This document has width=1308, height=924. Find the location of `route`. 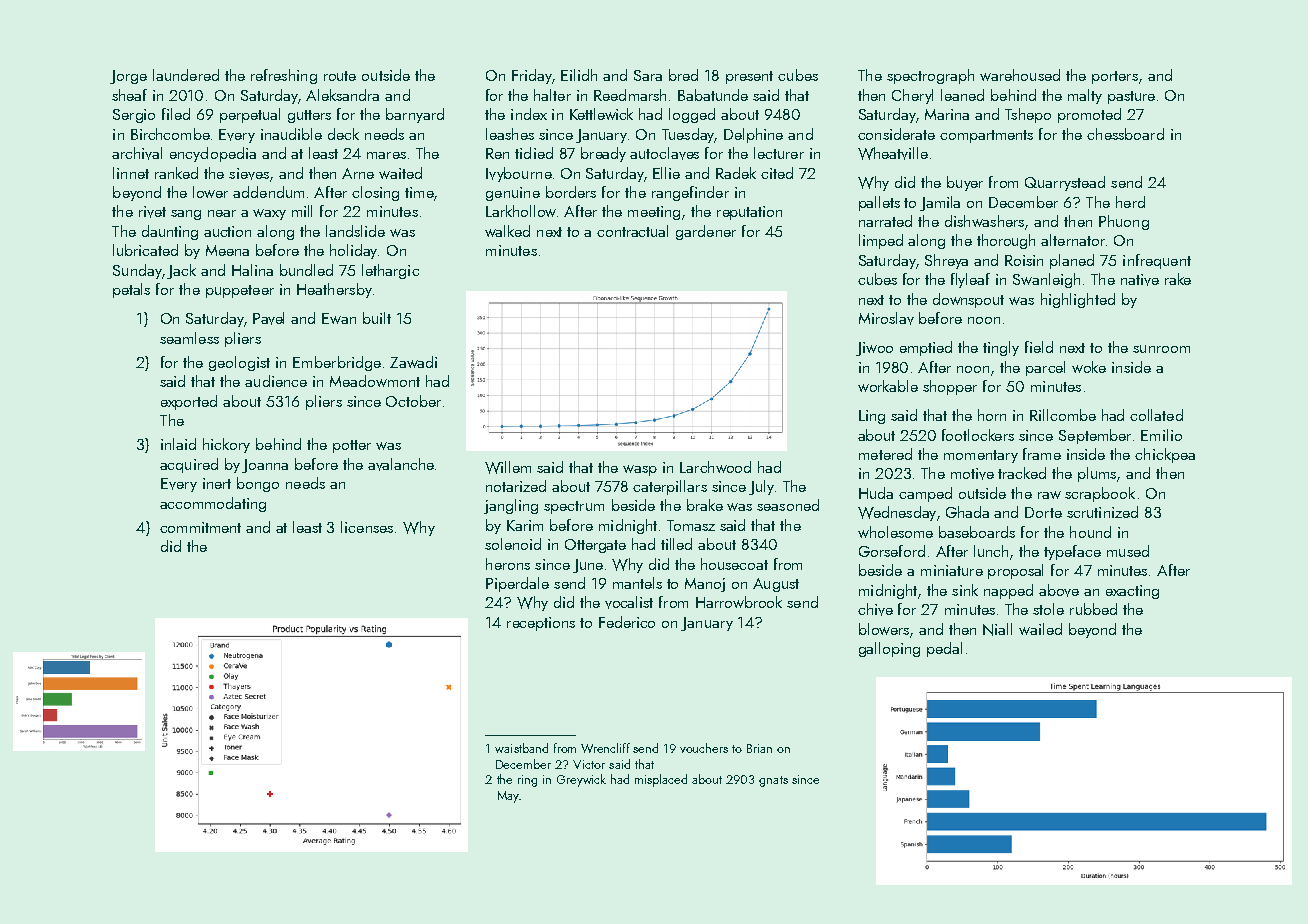

route is located at coordinates (340, 76).
